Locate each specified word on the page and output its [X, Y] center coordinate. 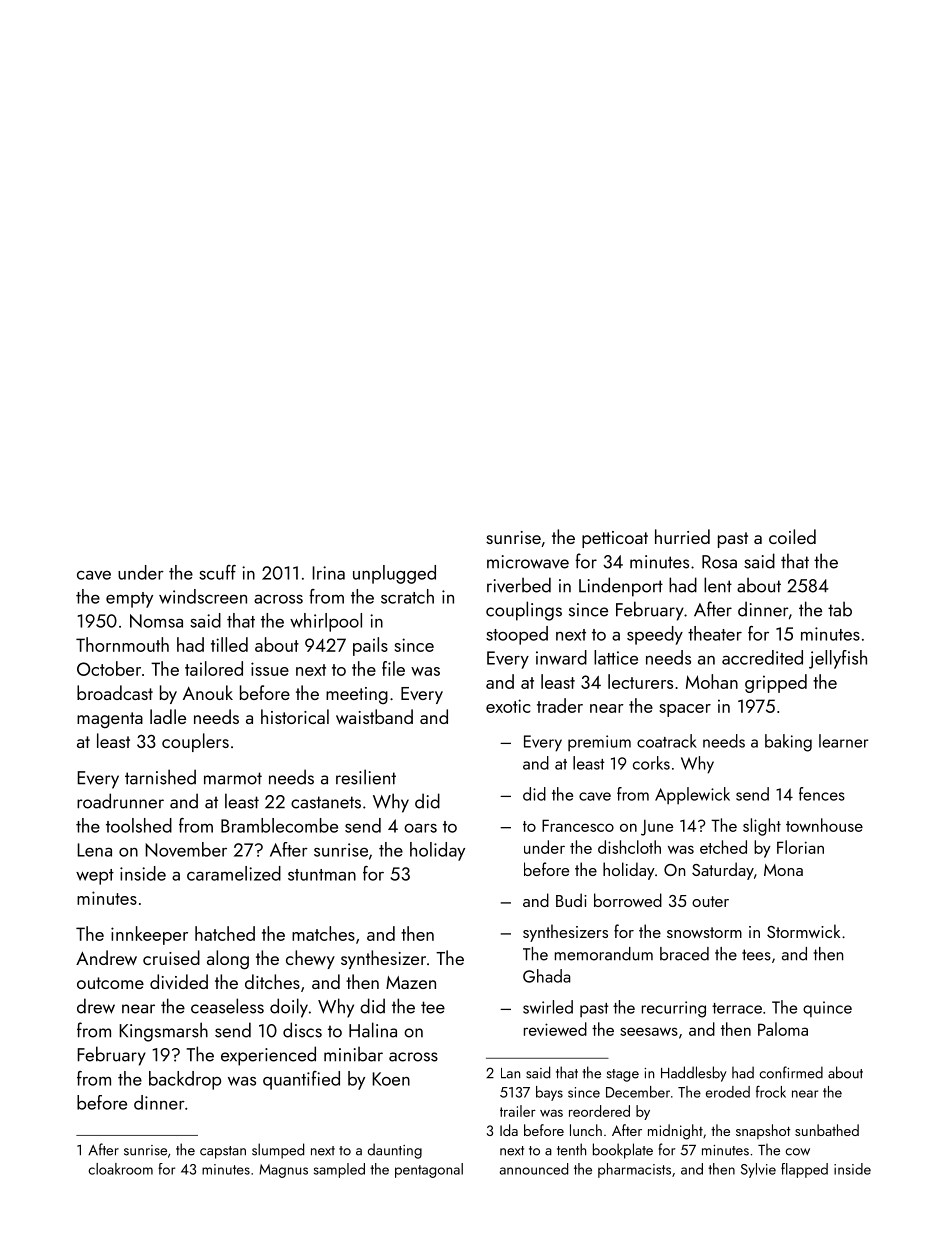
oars [420, 828]
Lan [510, 1073]
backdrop [185, 1080]
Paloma [783, 1029]
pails [370, 646]
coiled [792, 536]
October [109, 668]
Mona [783, 870]
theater [715, 633]
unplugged [394, 574]
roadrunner [120, 801]
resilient [366, 777]
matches [323, 933]
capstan [223, 1152]
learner [843, 741]
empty [129, 600]
